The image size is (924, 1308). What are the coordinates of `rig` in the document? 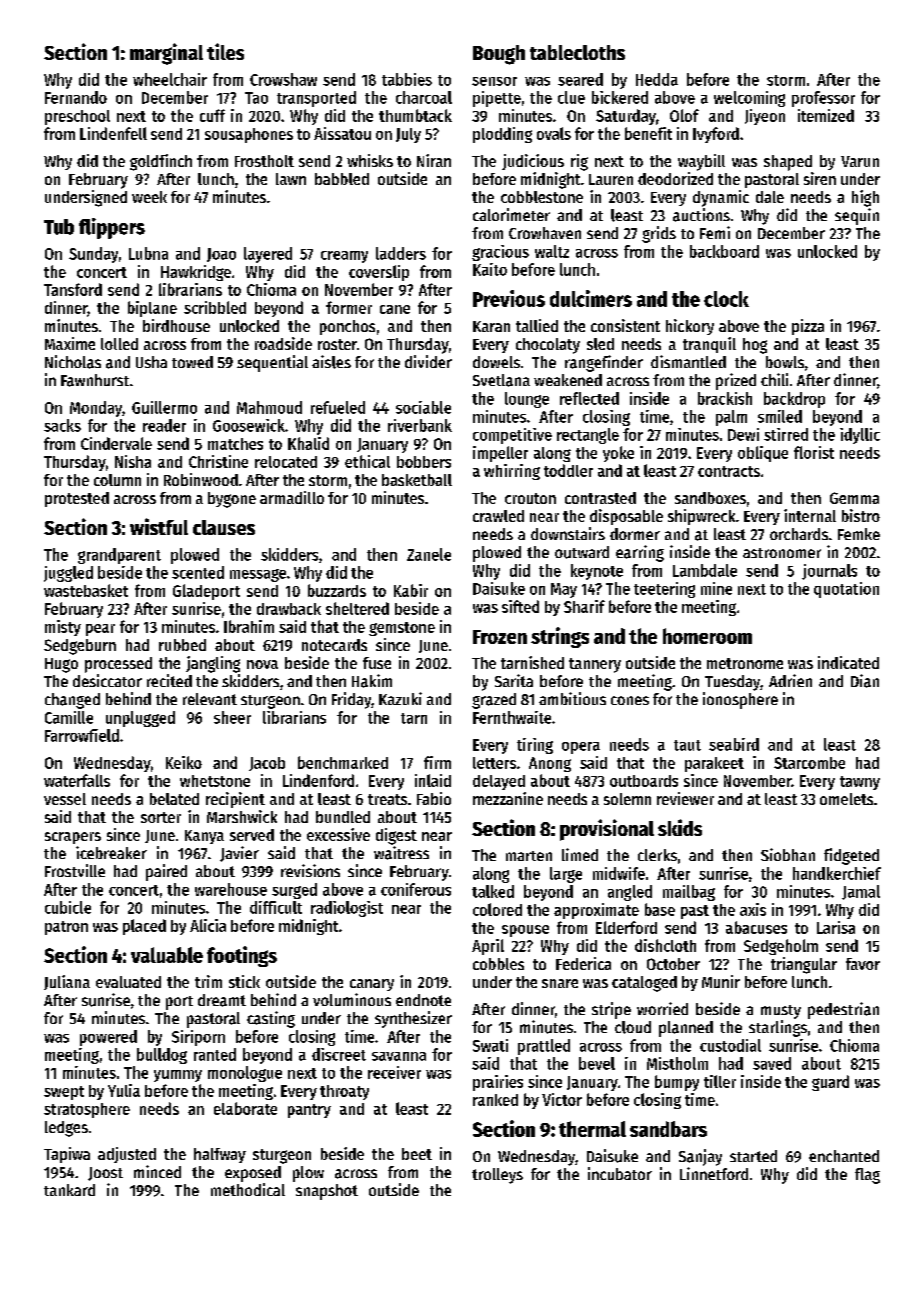 It's located at (579, 162).
